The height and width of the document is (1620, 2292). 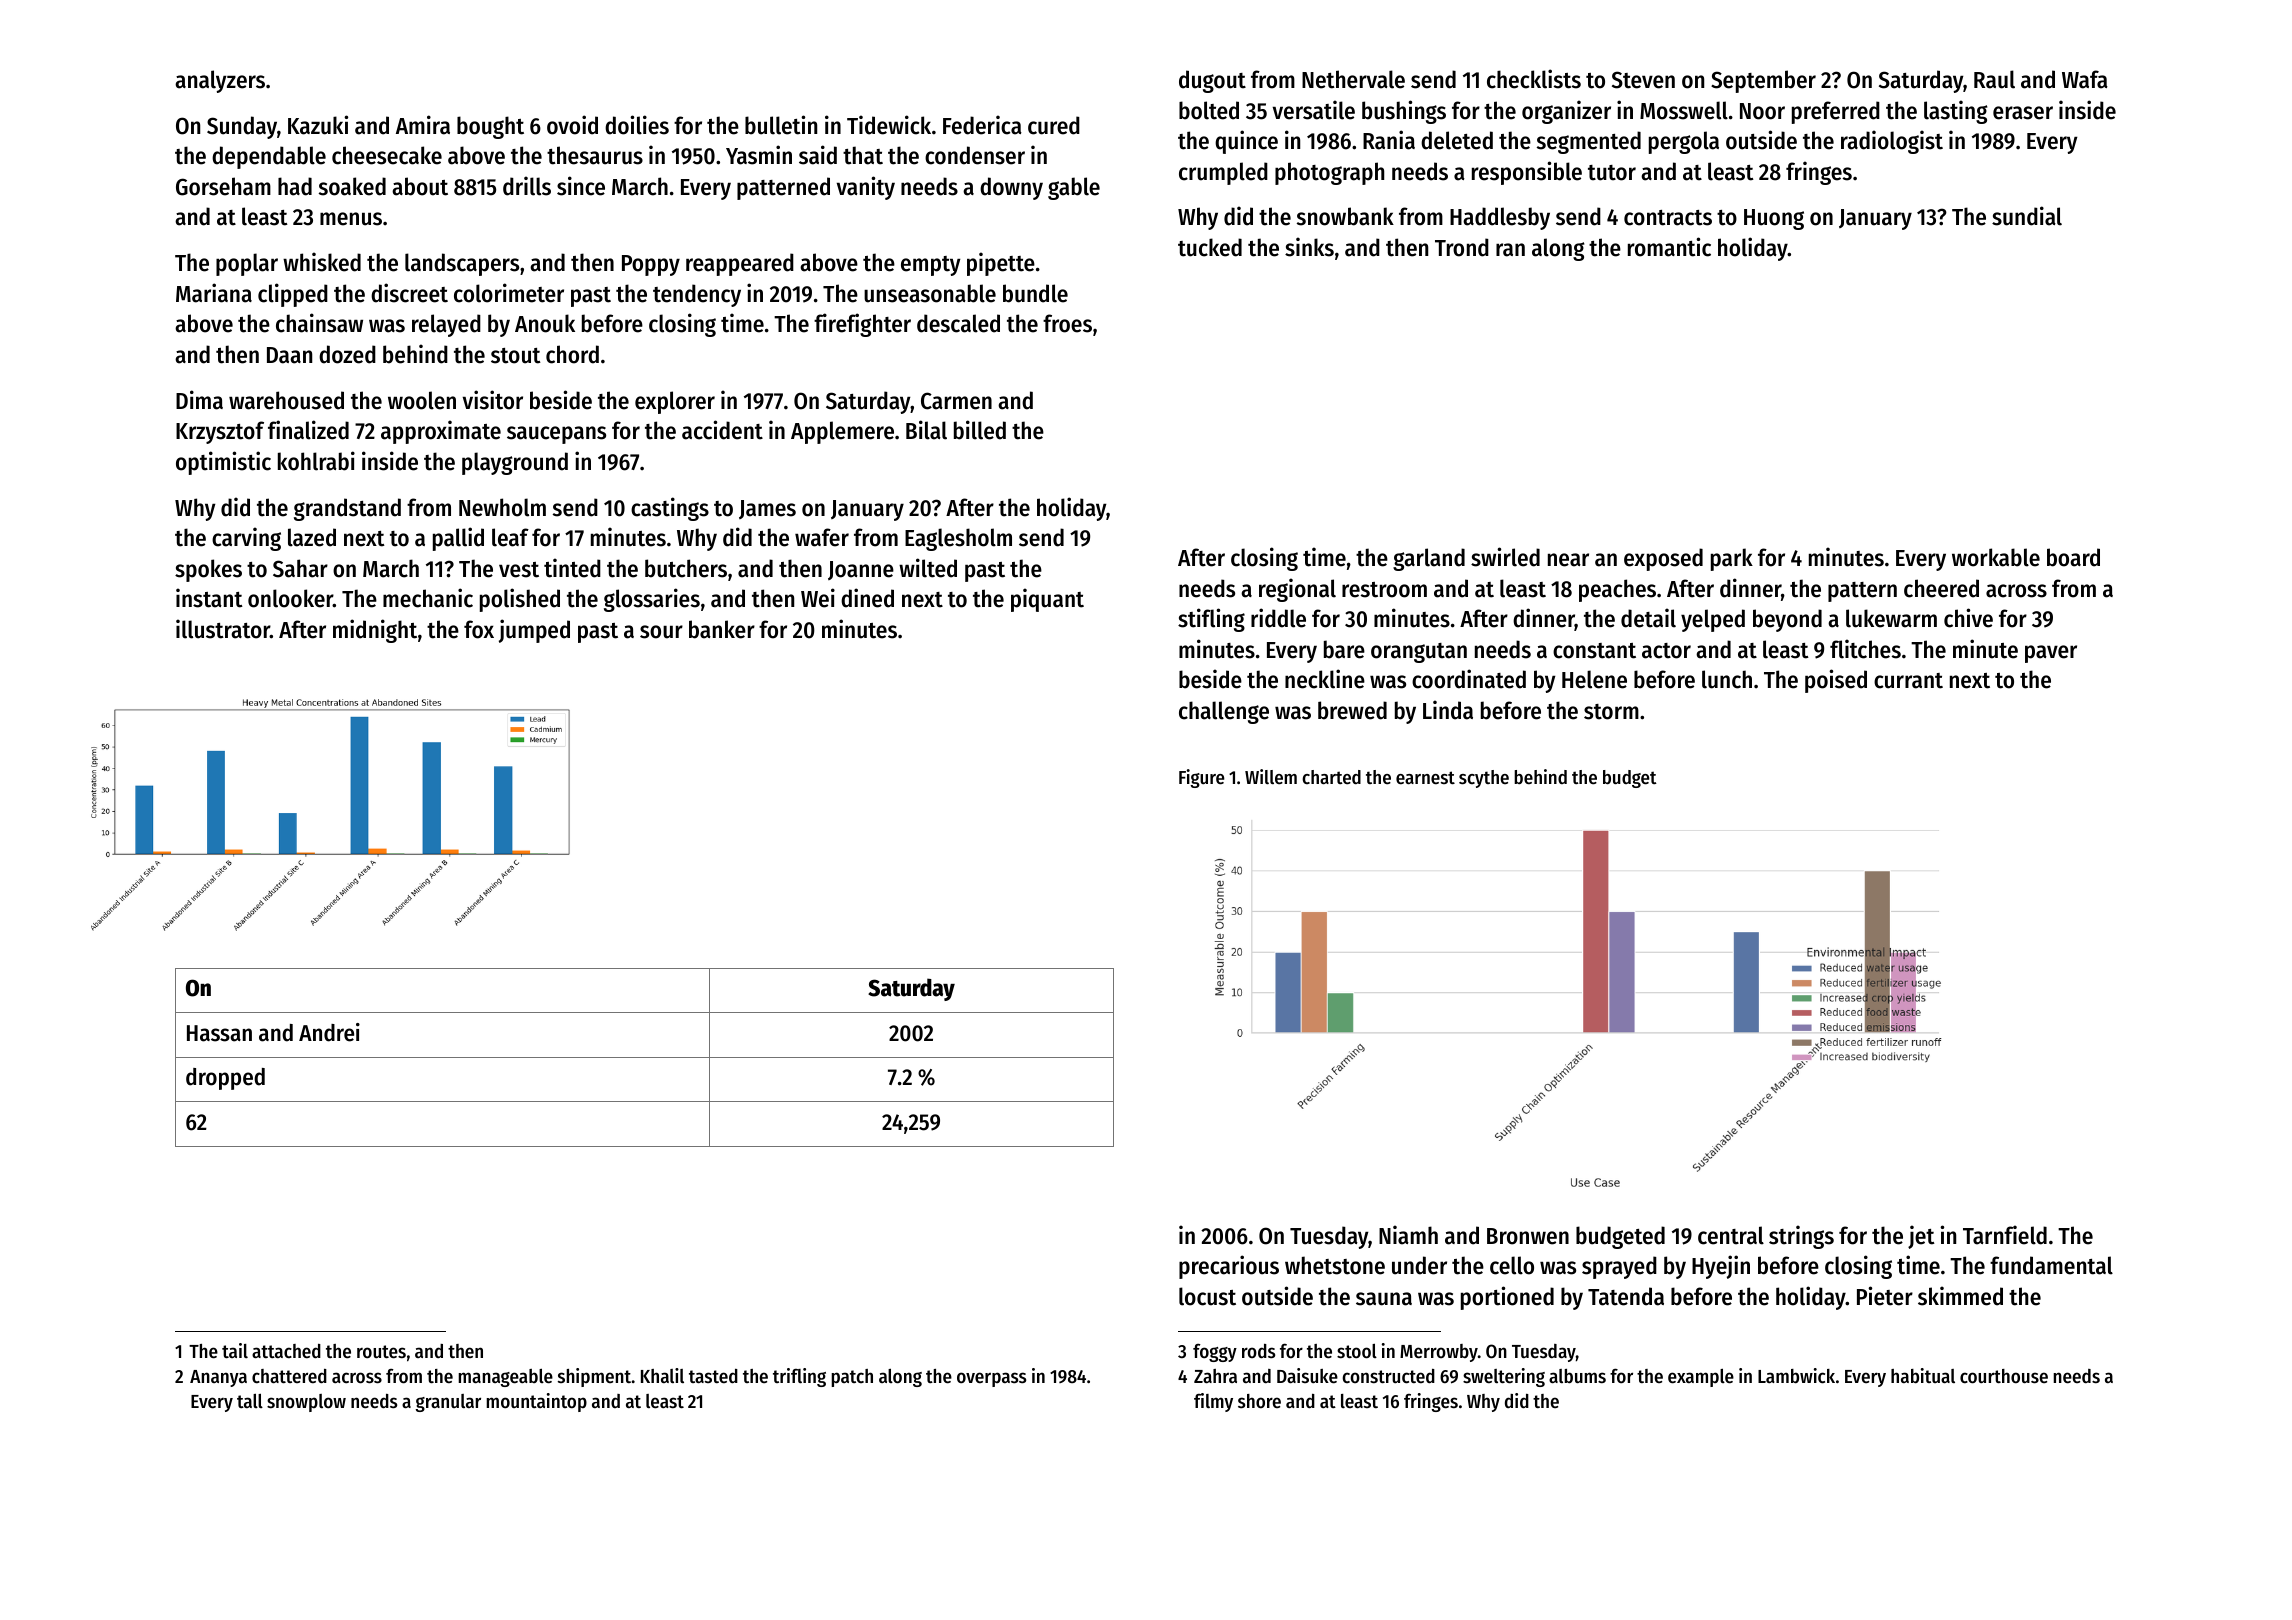 What do you see at coordinates (2005, 1235) in the document?
I see `Tarnfield` at bounding box center [2005, 1235].
